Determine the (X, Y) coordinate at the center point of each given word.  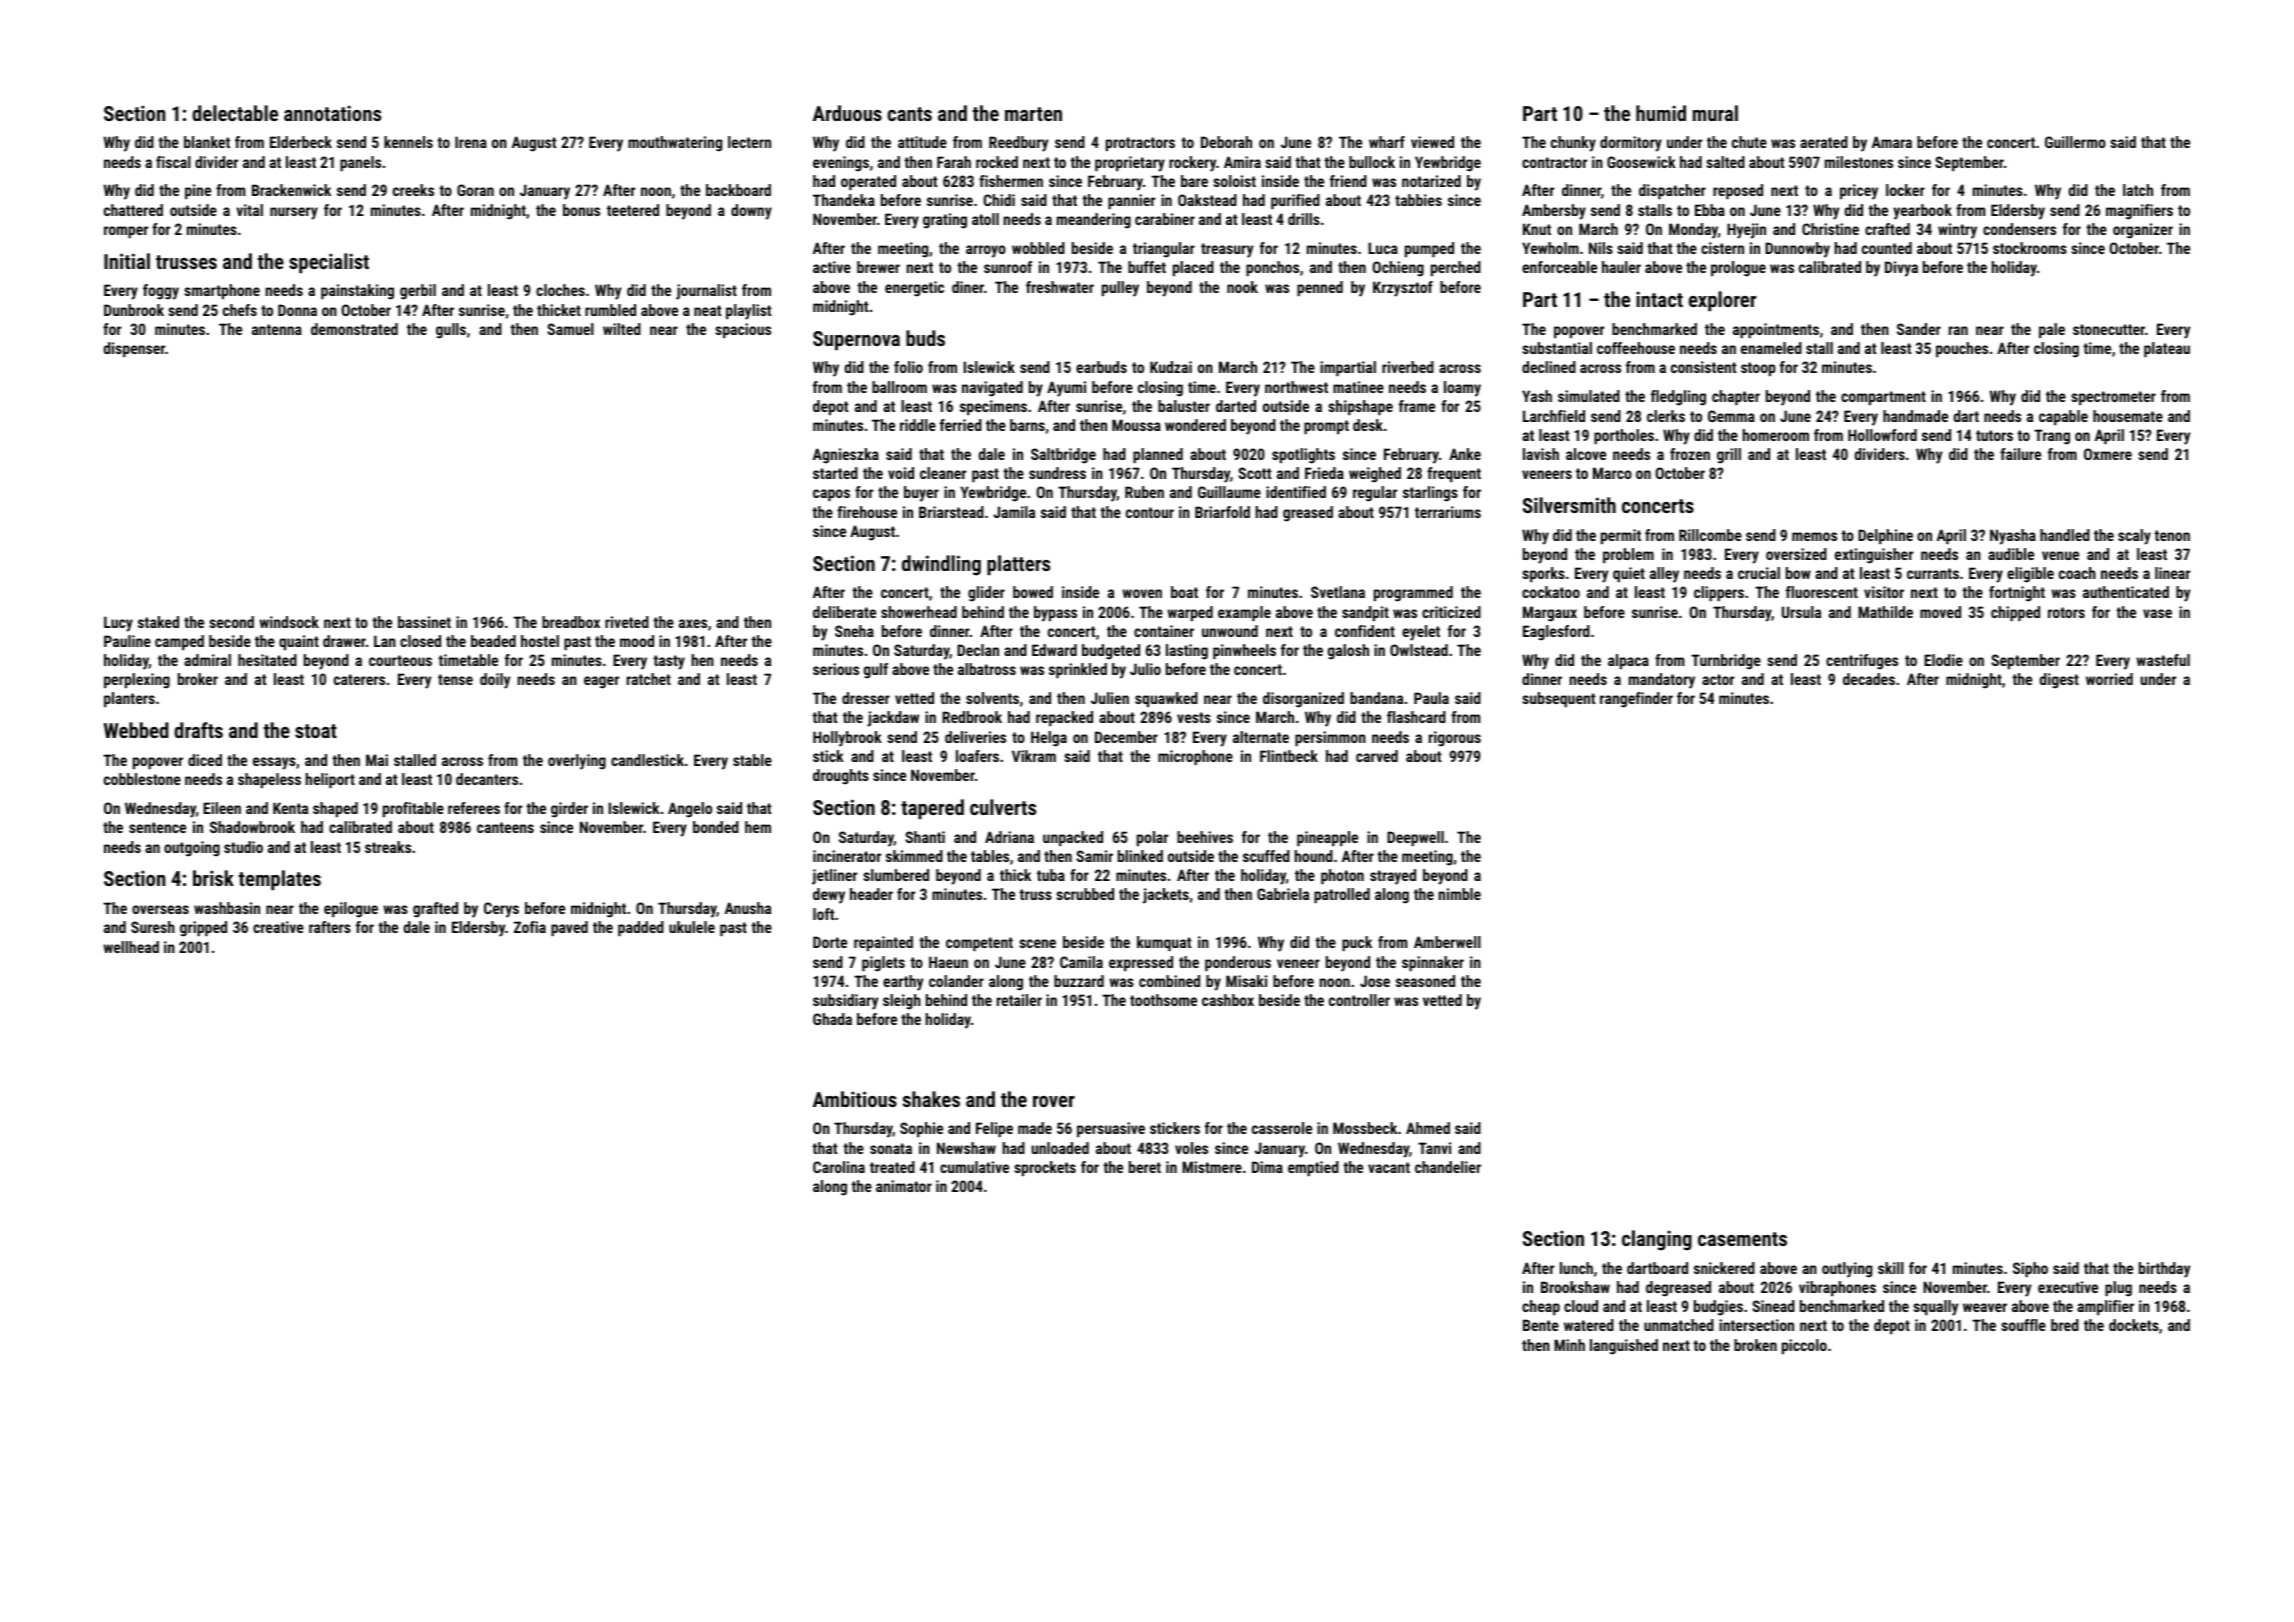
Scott (1255, 473)
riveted (627, 622)
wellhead (131, 947)
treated (892, 1167)
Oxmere (2108, 454)
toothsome (1163, 1000)
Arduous (847, 113)
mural (1715, 113)
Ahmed (1428, 1128)
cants (909, 114)
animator (904, 1186)
